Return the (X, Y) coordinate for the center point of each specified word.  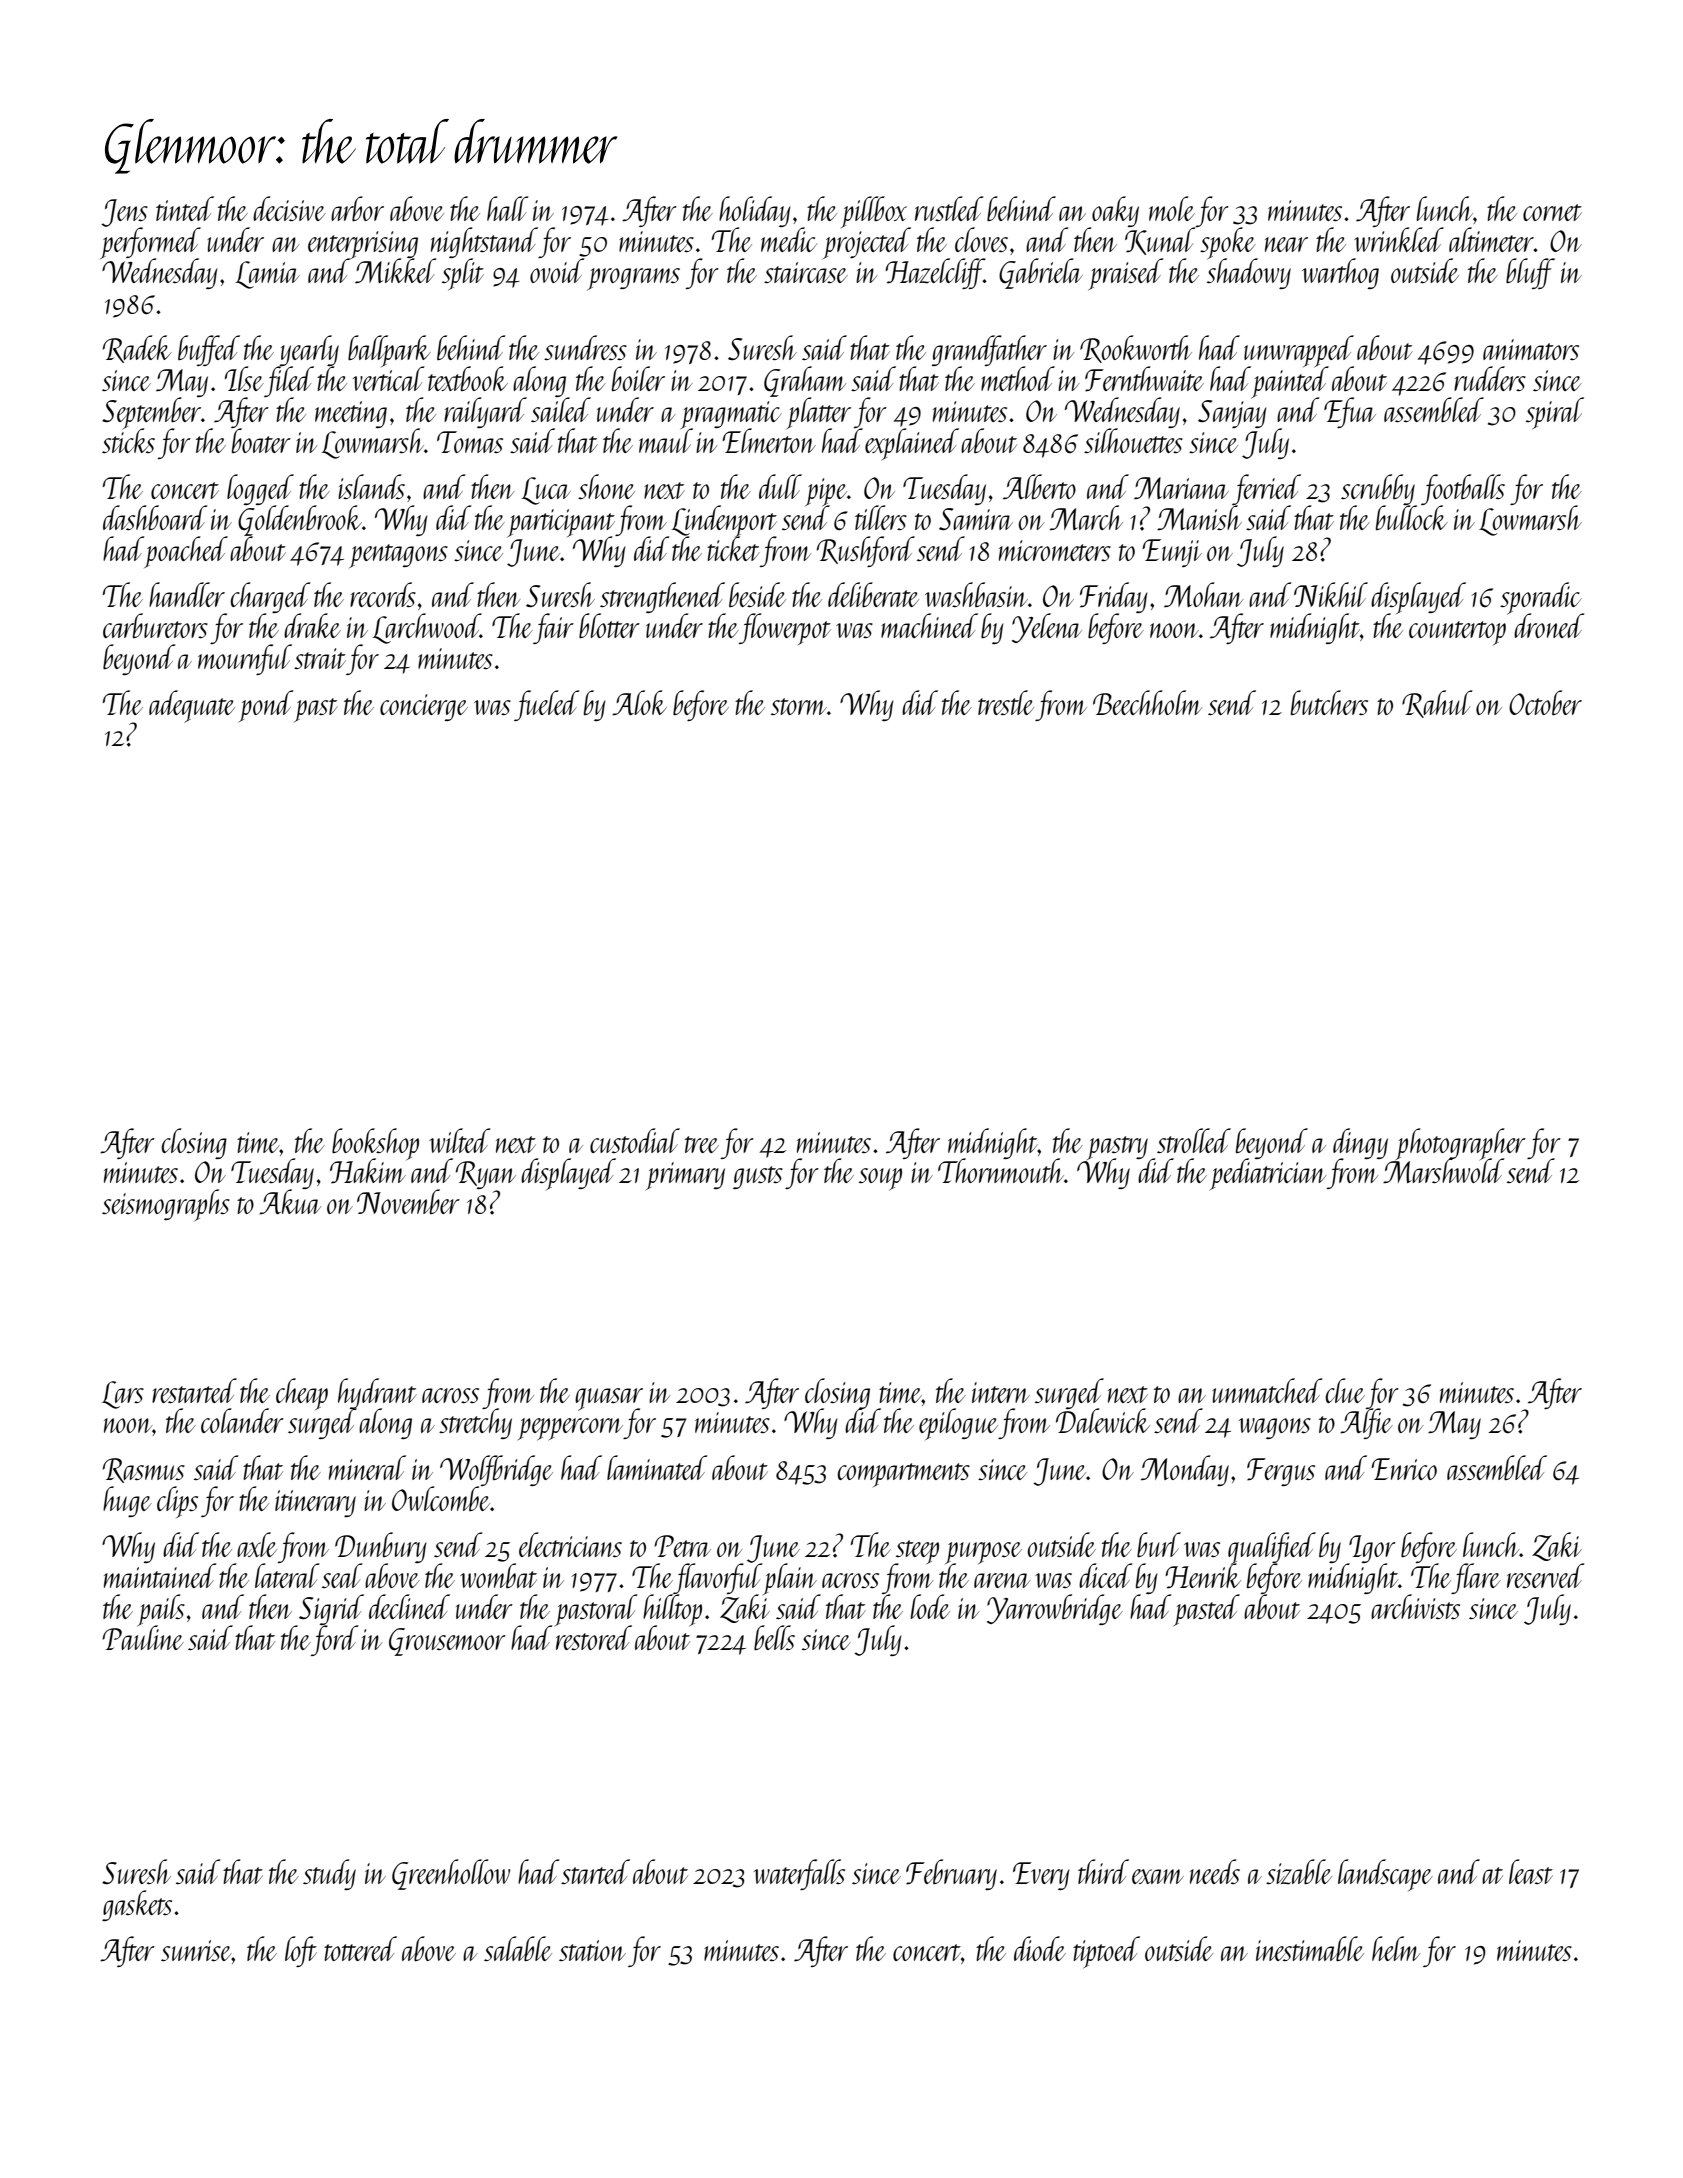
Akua (290, 1202)
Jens (124, 213)
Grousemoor (447, 1642)
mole (1172, 208)
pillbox (875, 212)
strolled (1194, 1140)
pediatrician (1268, 1174)
